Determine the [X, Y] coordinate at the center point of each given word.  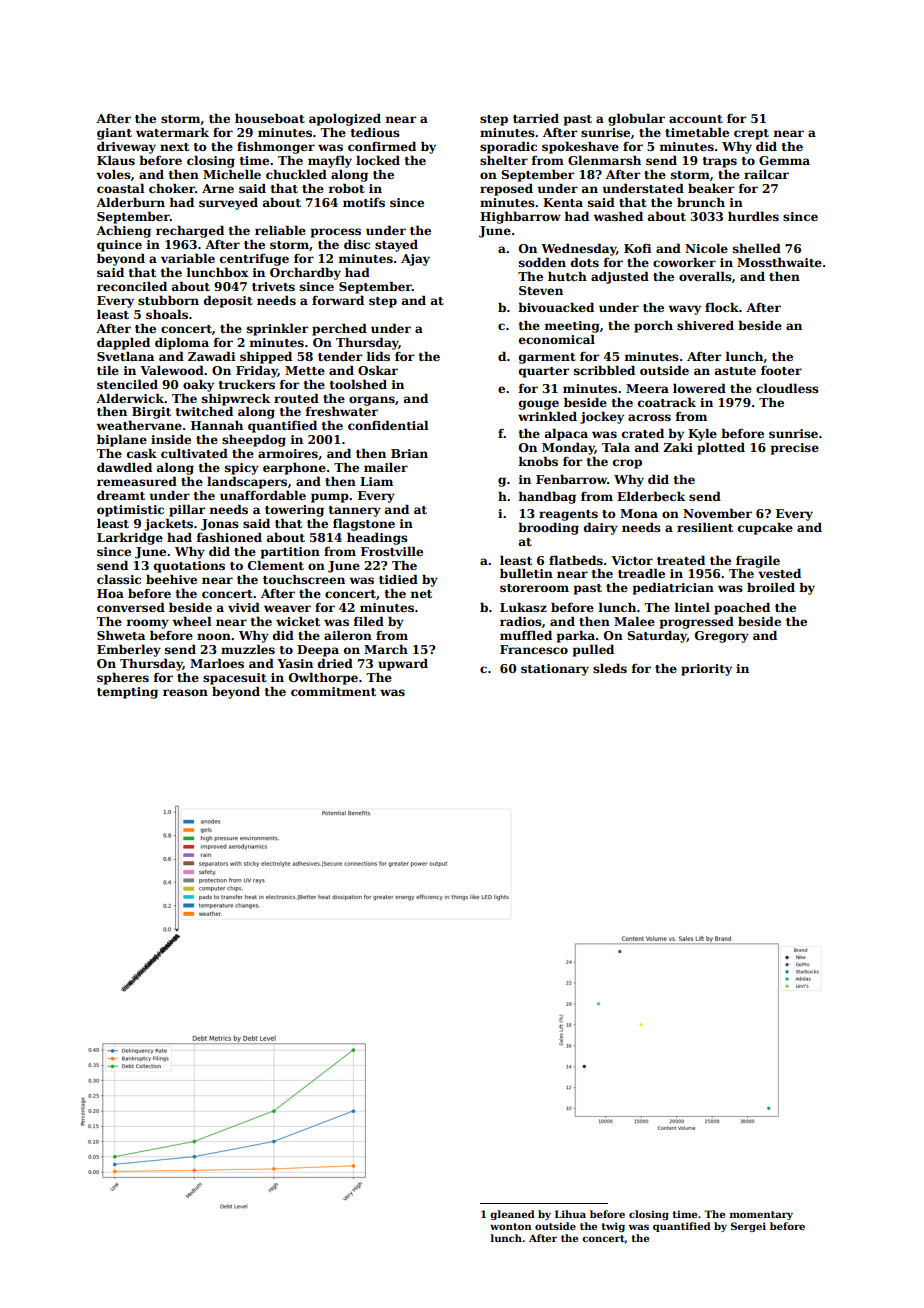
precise [795, 449]
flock [722, 307]
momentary [761, 1215]
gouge [539, 405]
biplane [122, 440]
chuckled [296, 174]
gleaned [512, 1215]
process [336, 233]
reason [185, 692]
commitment [333, 691]
